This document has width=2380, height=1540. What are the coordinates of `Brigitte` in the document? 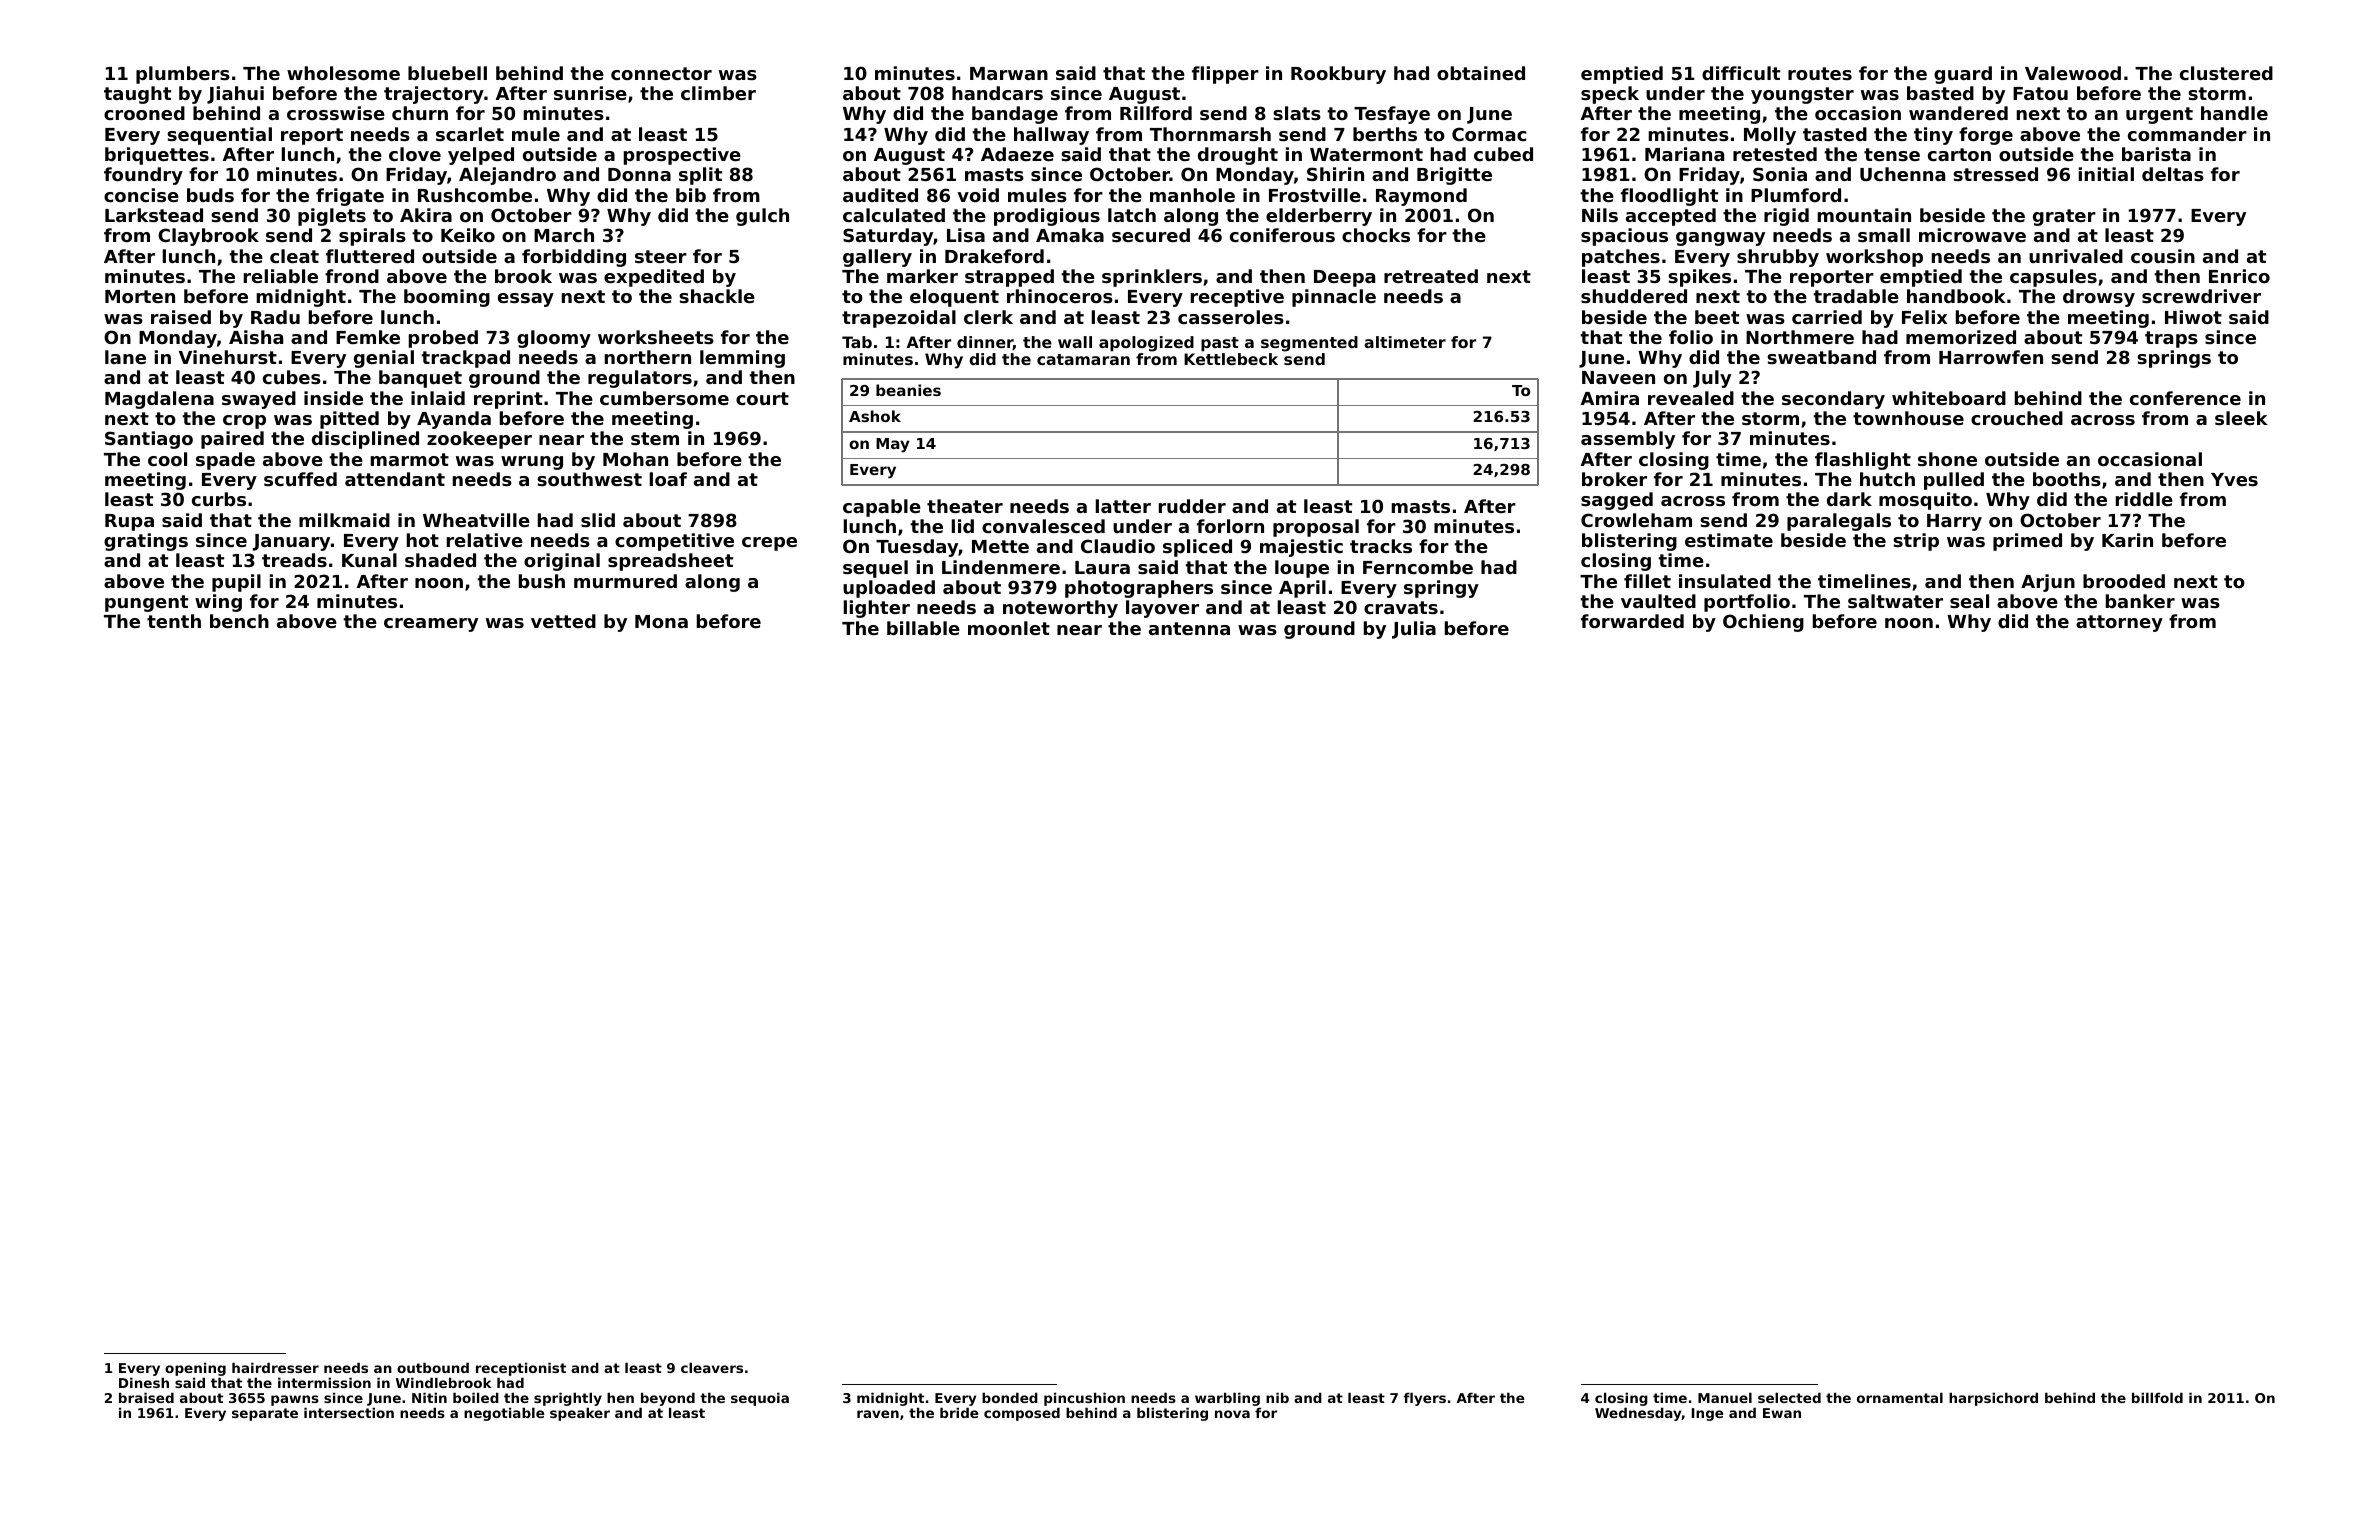 It's located at (1454, 176).
